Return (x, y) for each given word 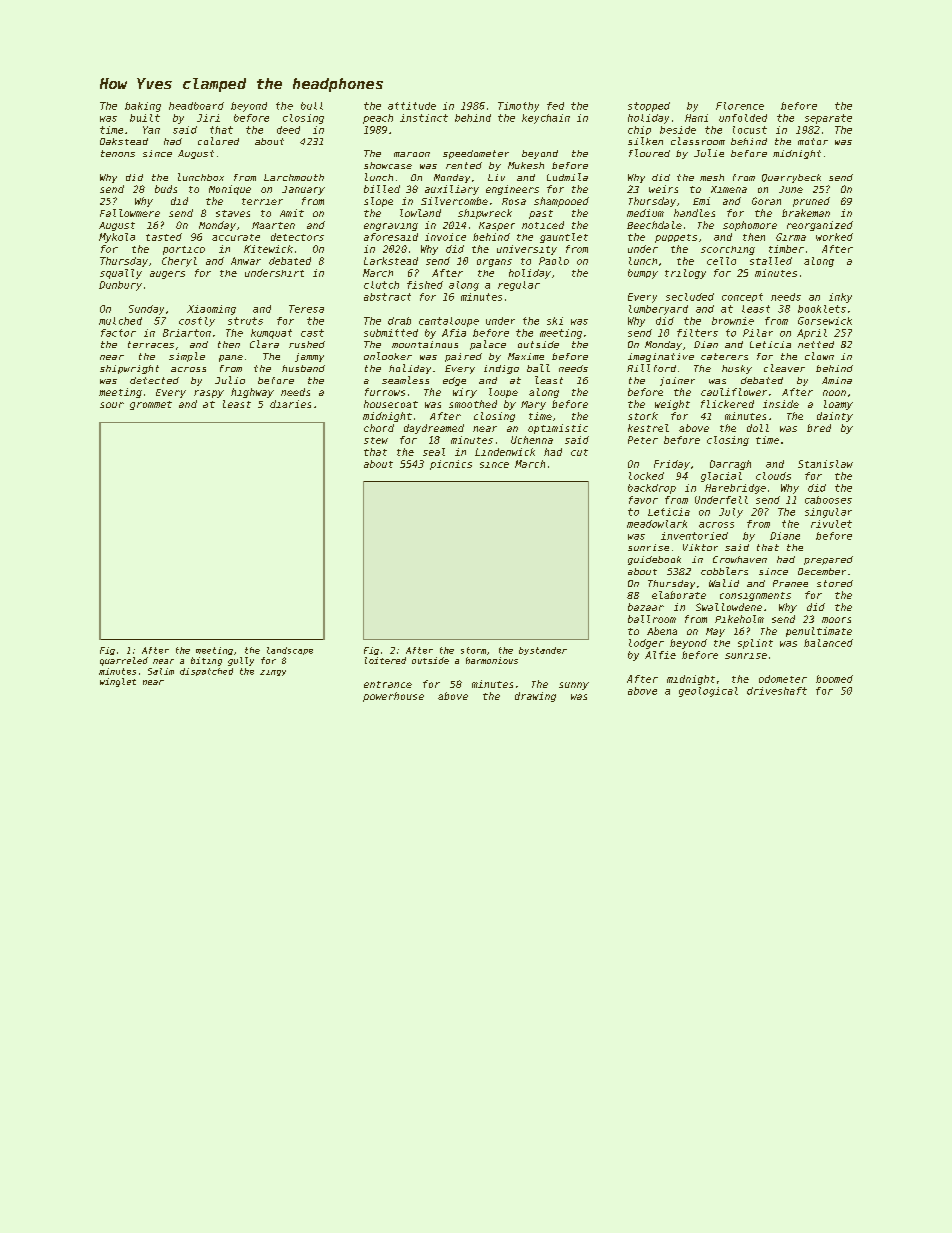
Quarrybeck (791, 178)
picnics (451, 465)
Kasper (497, 226)
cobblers (724, 571)
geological (708, 692)
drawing (535, 697)
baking (143, 107)
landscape (290, 651)
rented (464, 165)
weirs (663, 189)
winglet (118, 682)
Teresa (306, 309)
